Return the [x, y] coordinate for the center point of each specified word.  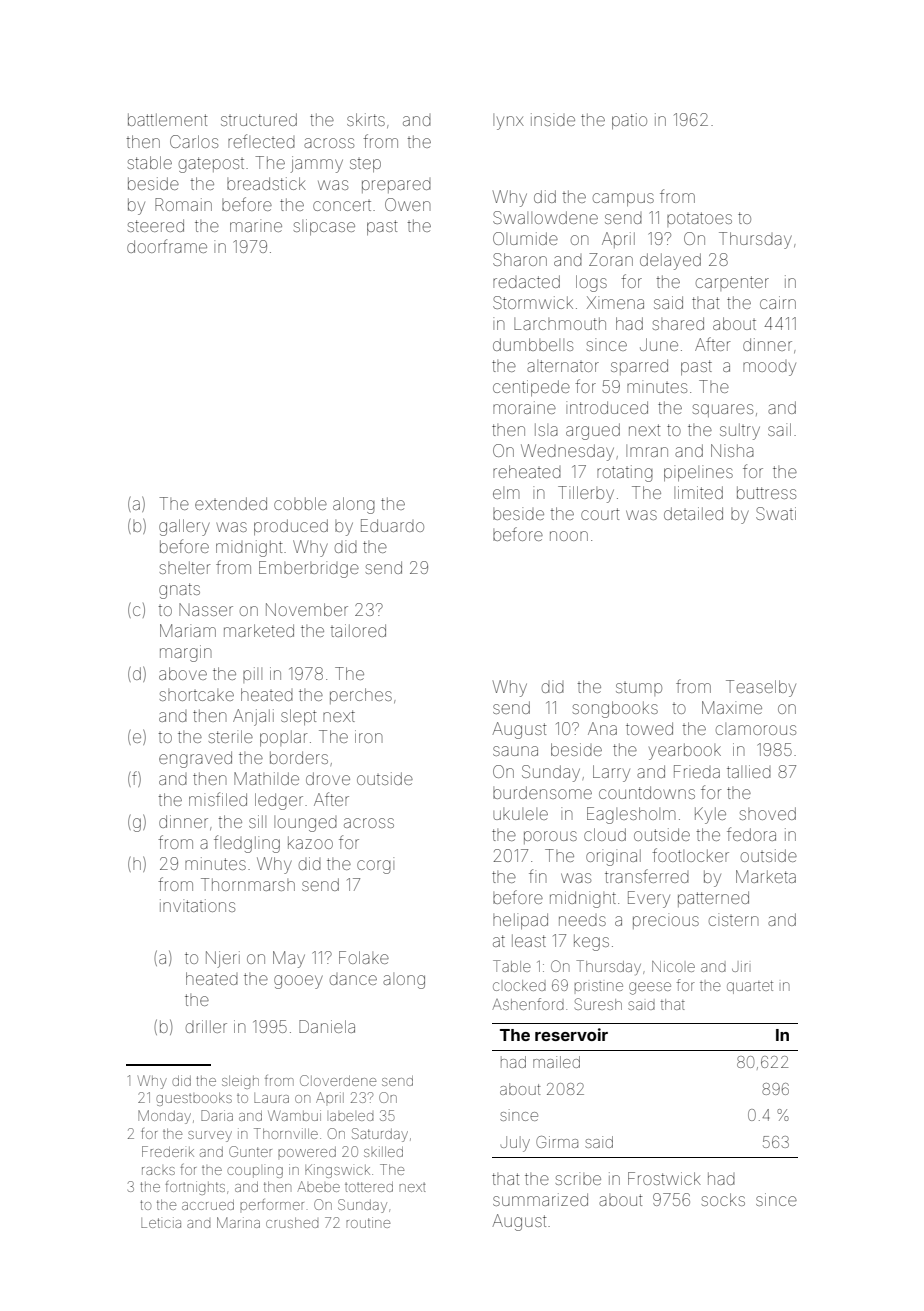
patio [629, 121]
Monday [164, 1117]
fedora [751, 834]
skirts [366, 119]
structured [259, 119]
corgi [375, 865]
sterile [231, 736]
